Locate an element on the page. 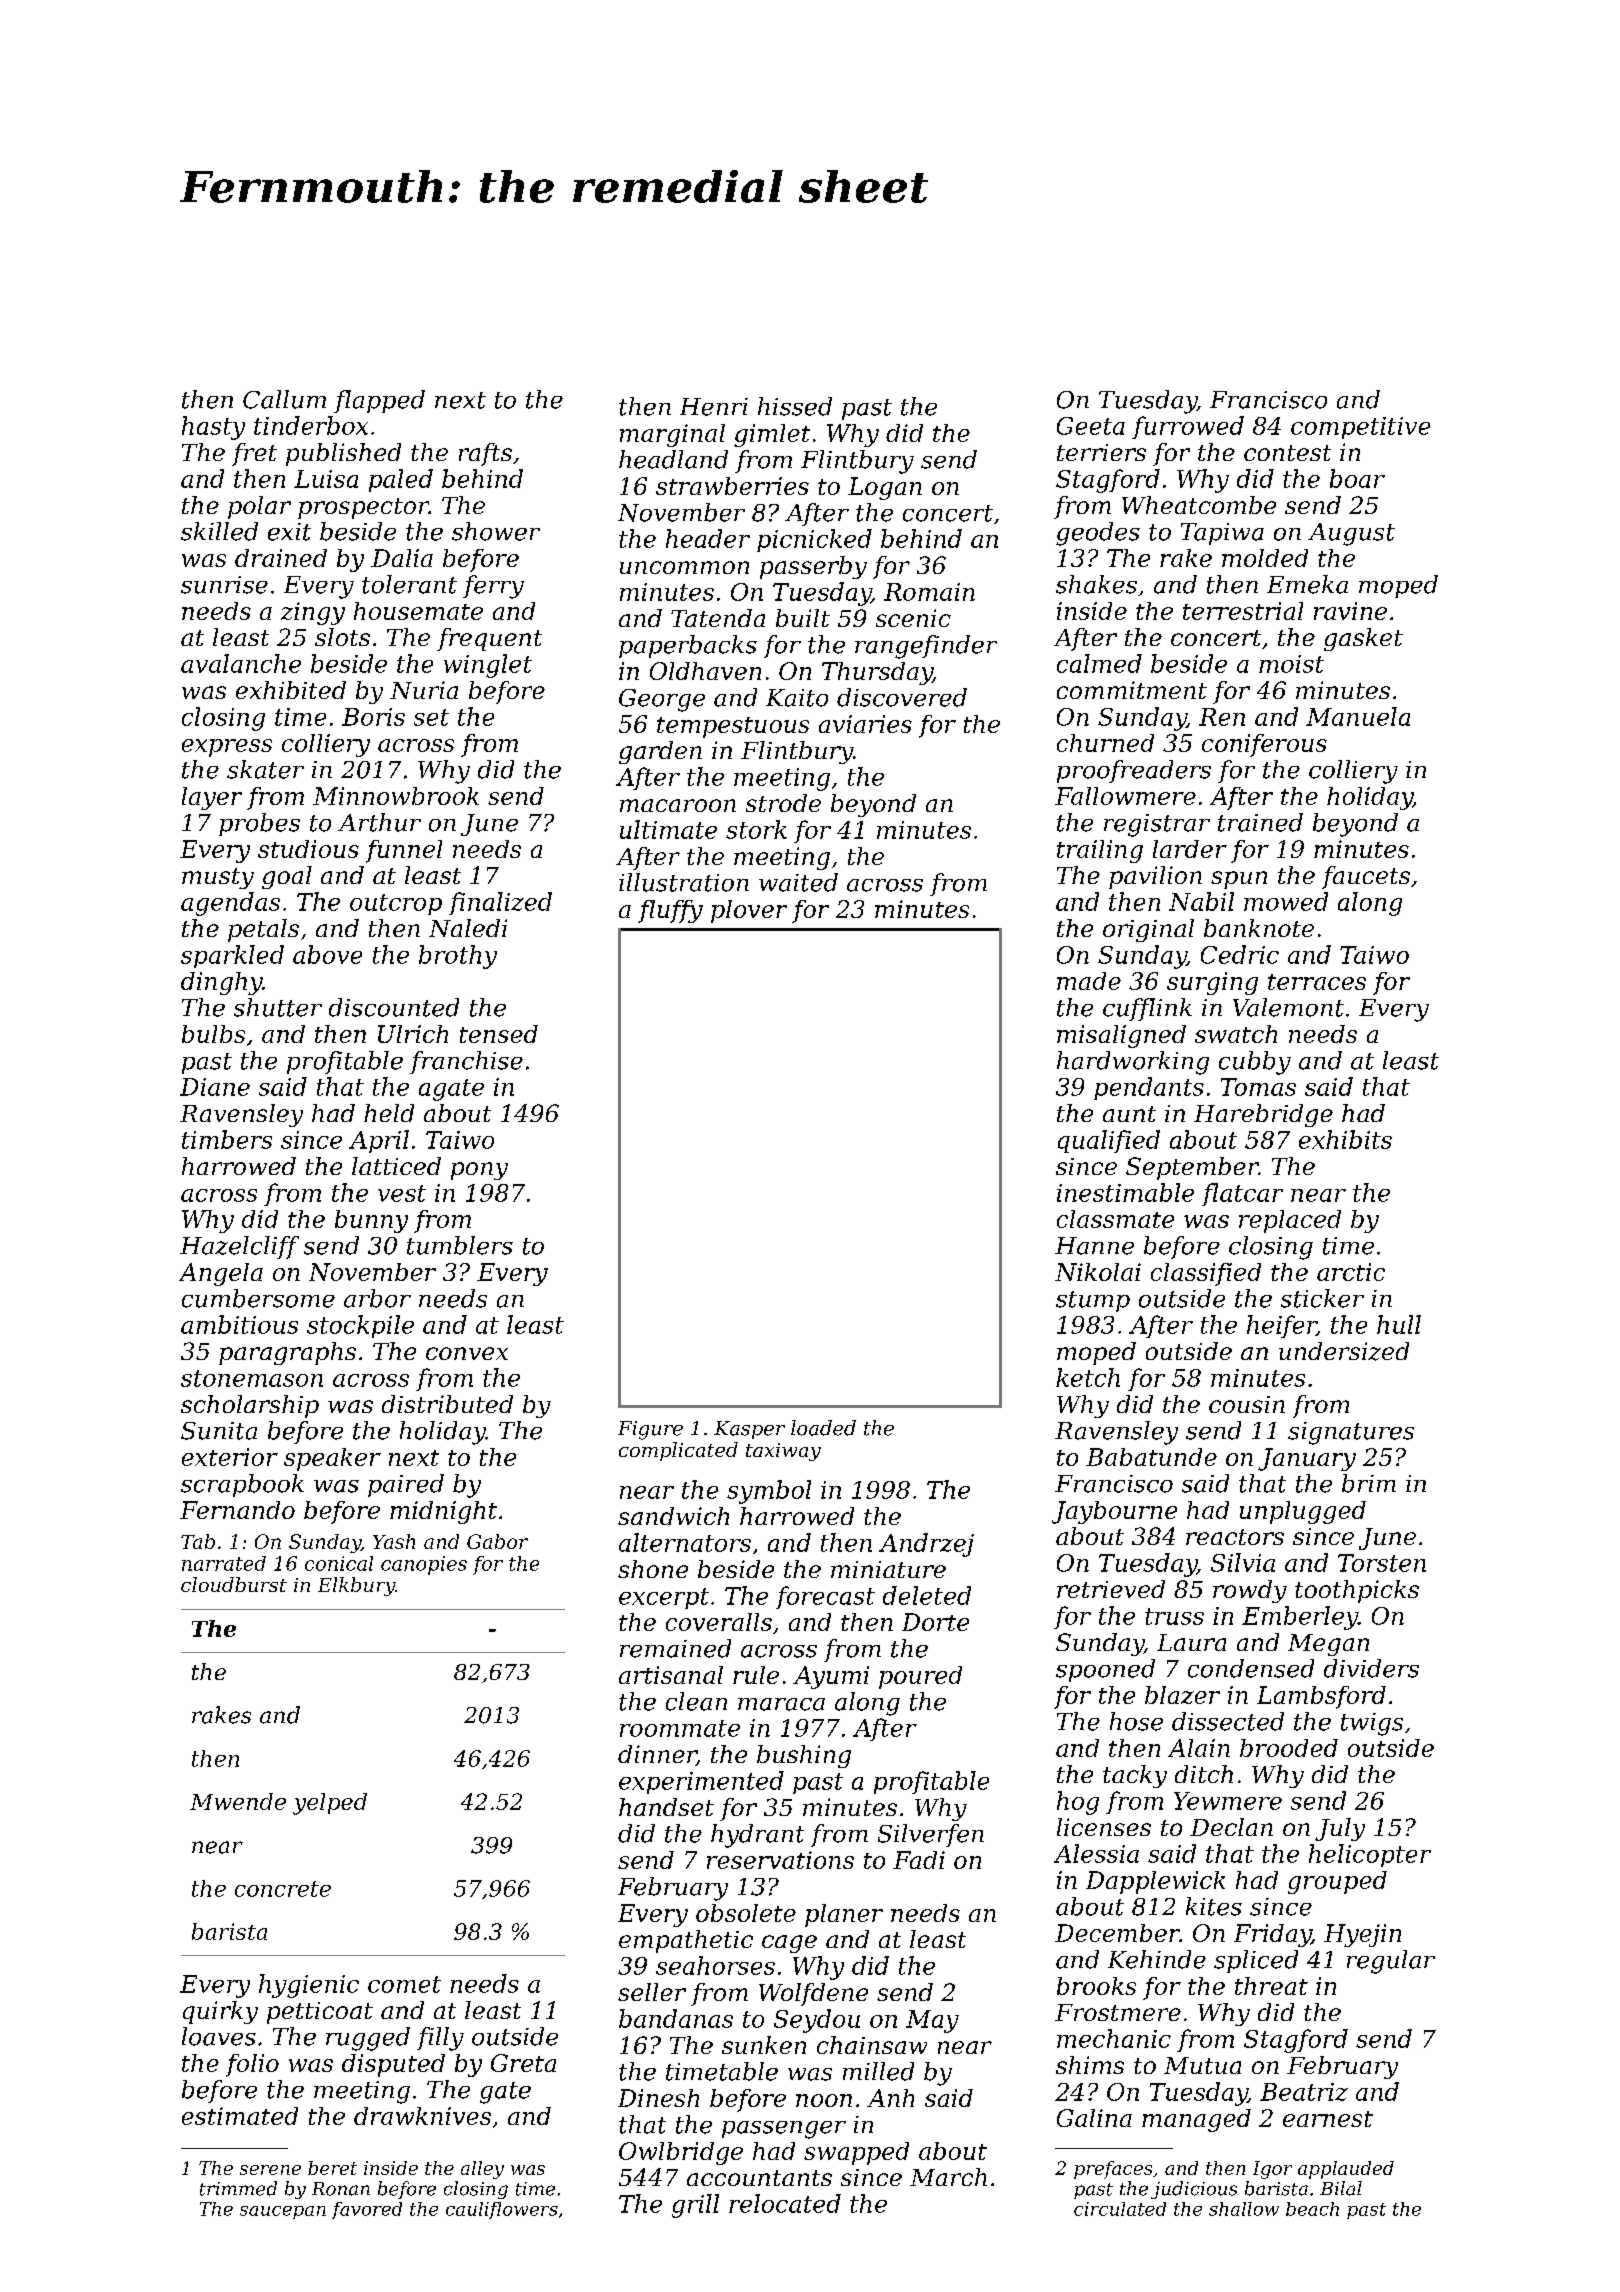  paperbacks is located at coordinates (688, 646).
